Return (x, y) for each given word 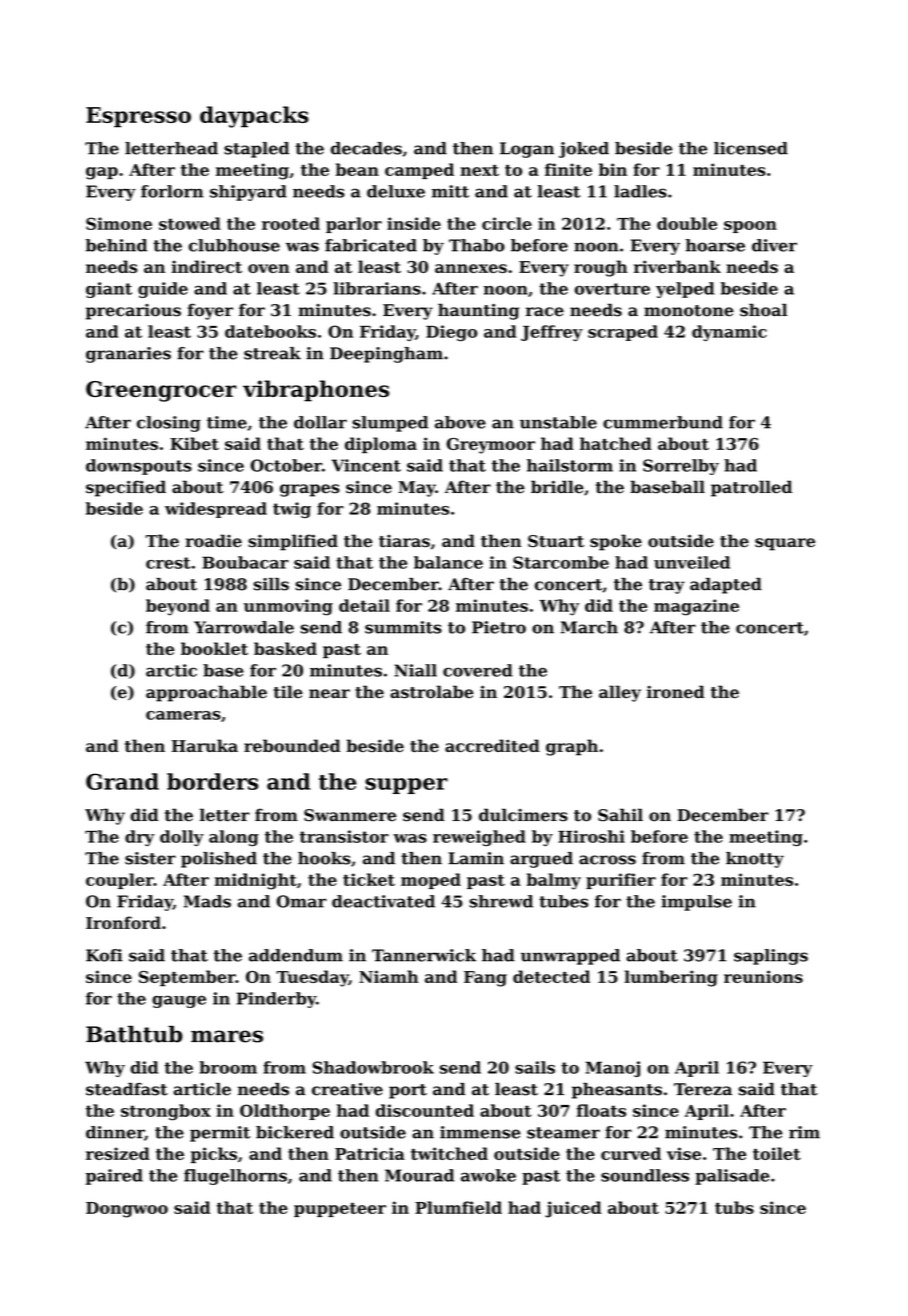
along (234, 838)
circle (507, 223)
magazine (696, 607)
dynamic (729, 333)
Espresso (138, 117)
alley (620, 693)
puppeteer (340, 1210)
